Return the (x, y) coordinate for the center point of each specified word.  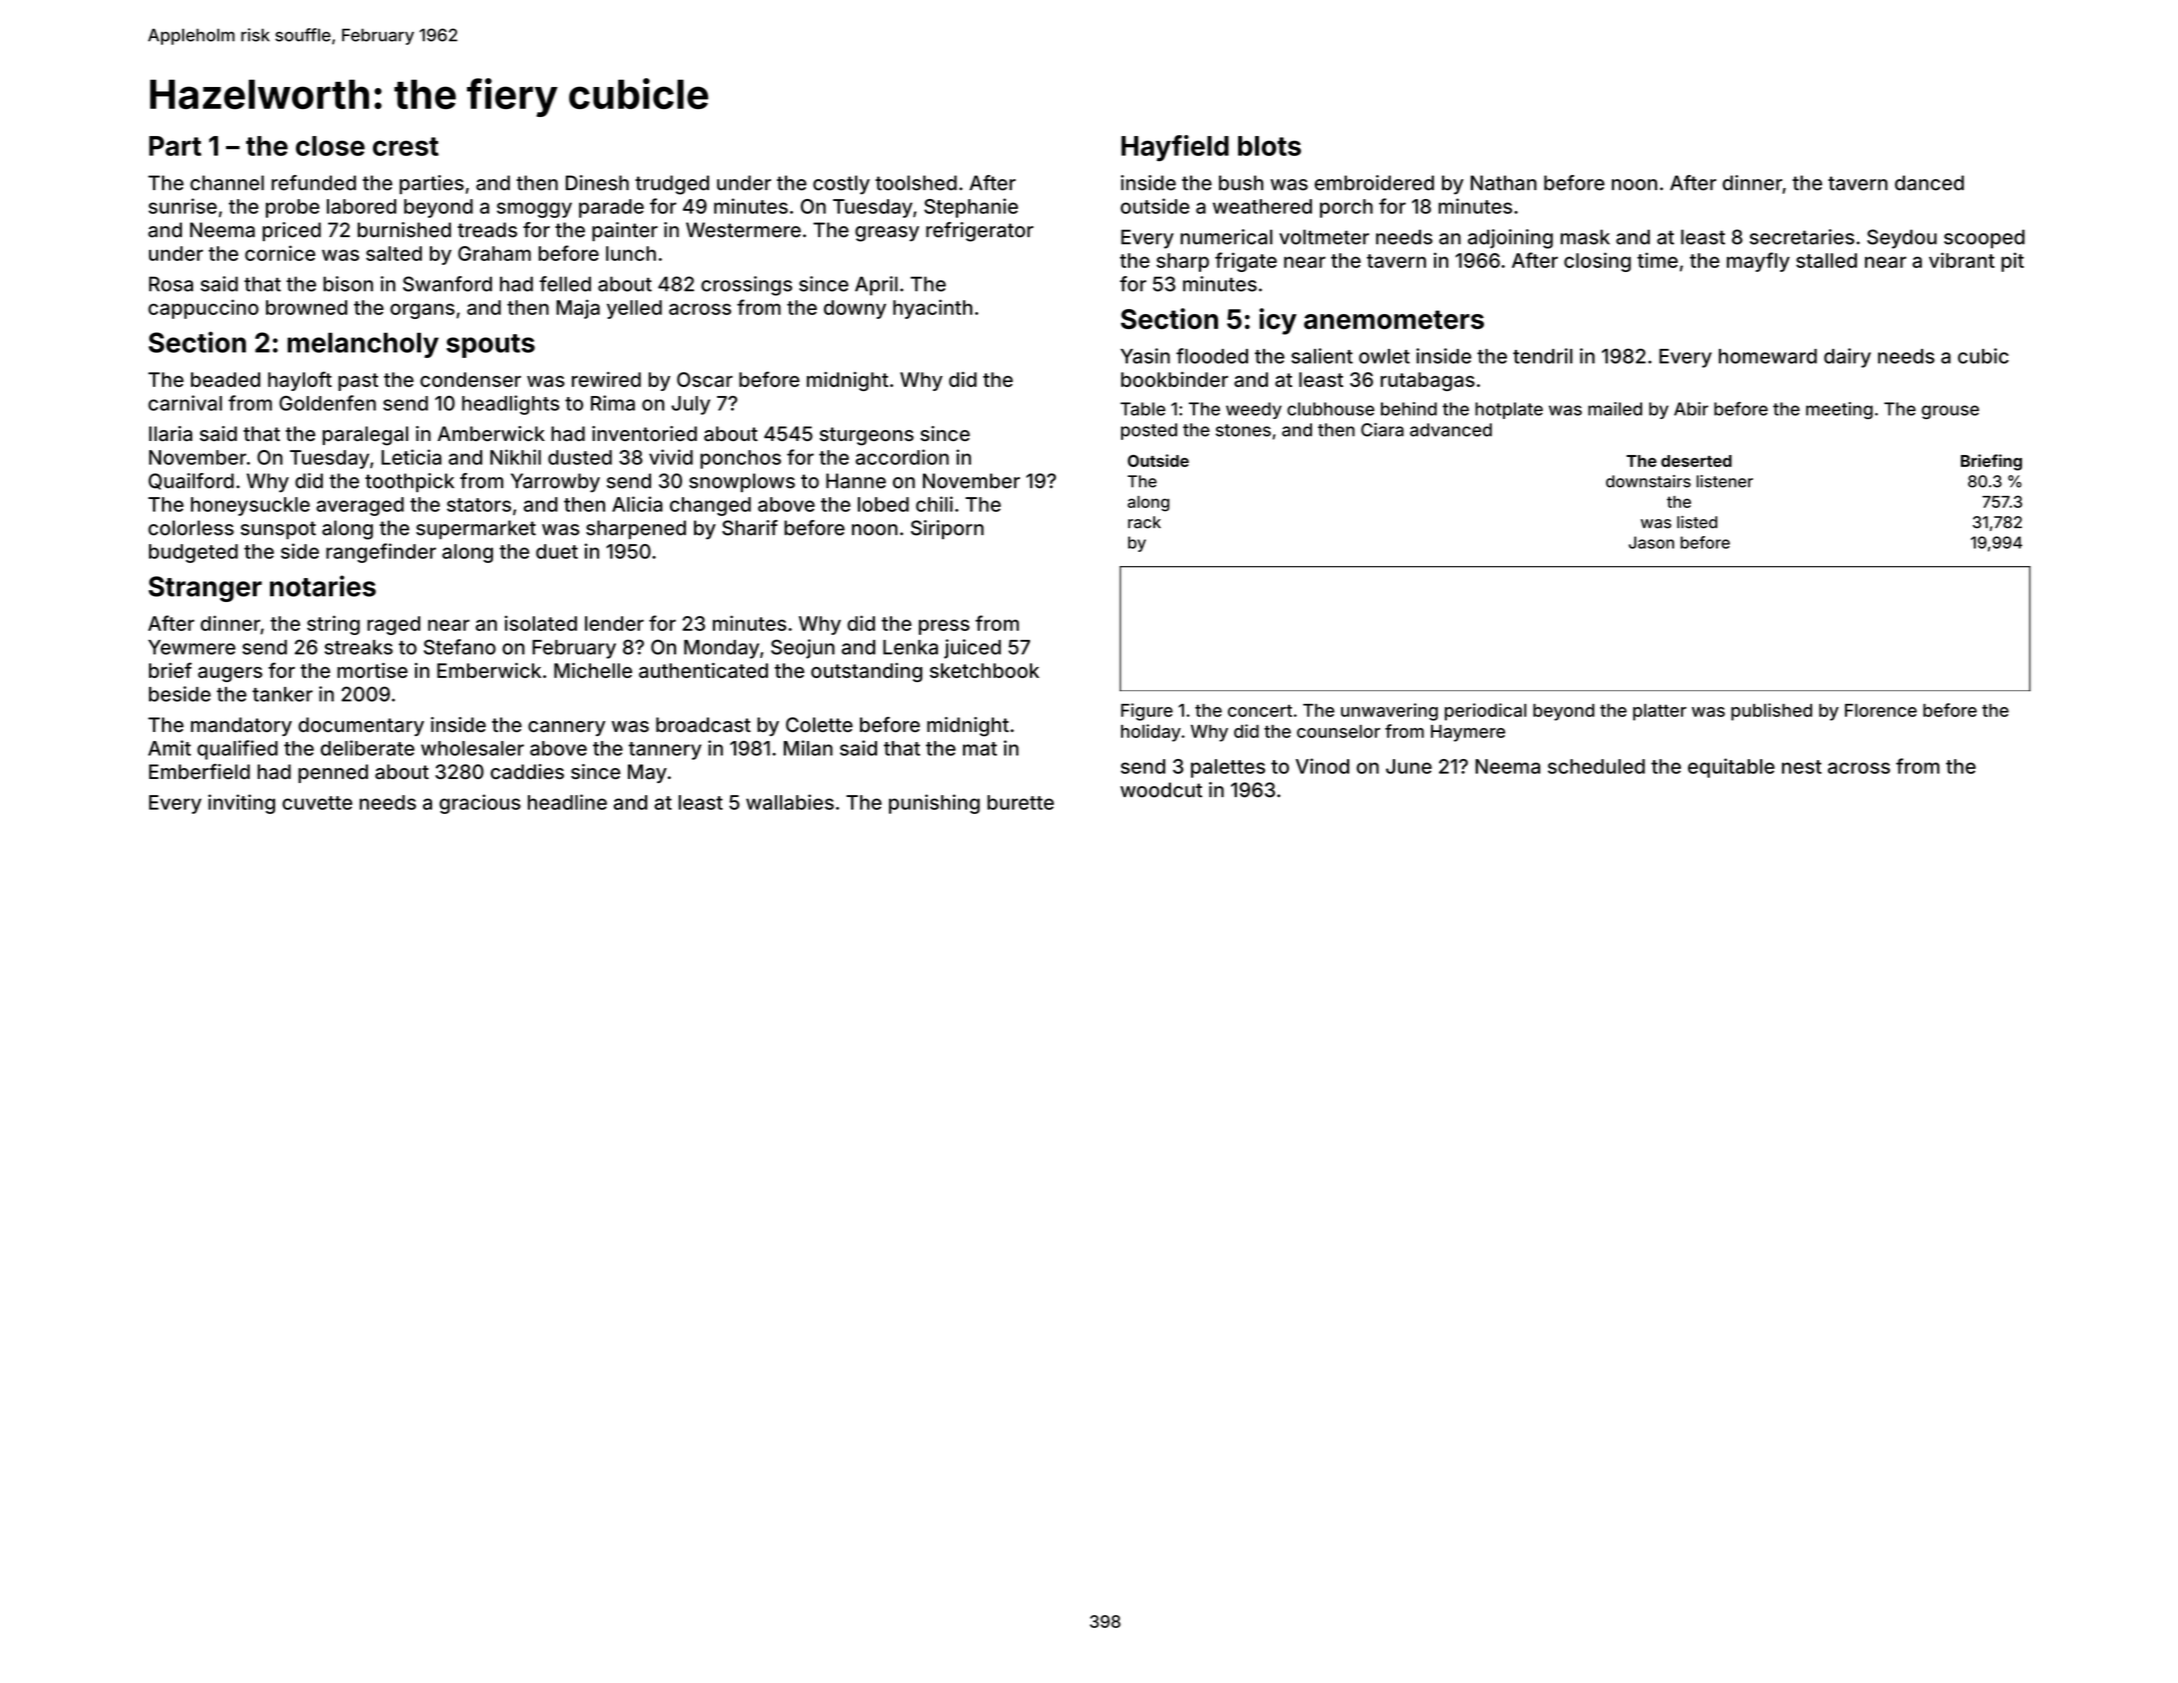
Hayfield (1175, 148)
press (944, 627)
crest (406, 146)
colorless (191, 528)
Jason (1651, 542)
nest (1802, 767)
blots (1269, 146)
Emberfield (199, 771)
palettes (1228, 768)
